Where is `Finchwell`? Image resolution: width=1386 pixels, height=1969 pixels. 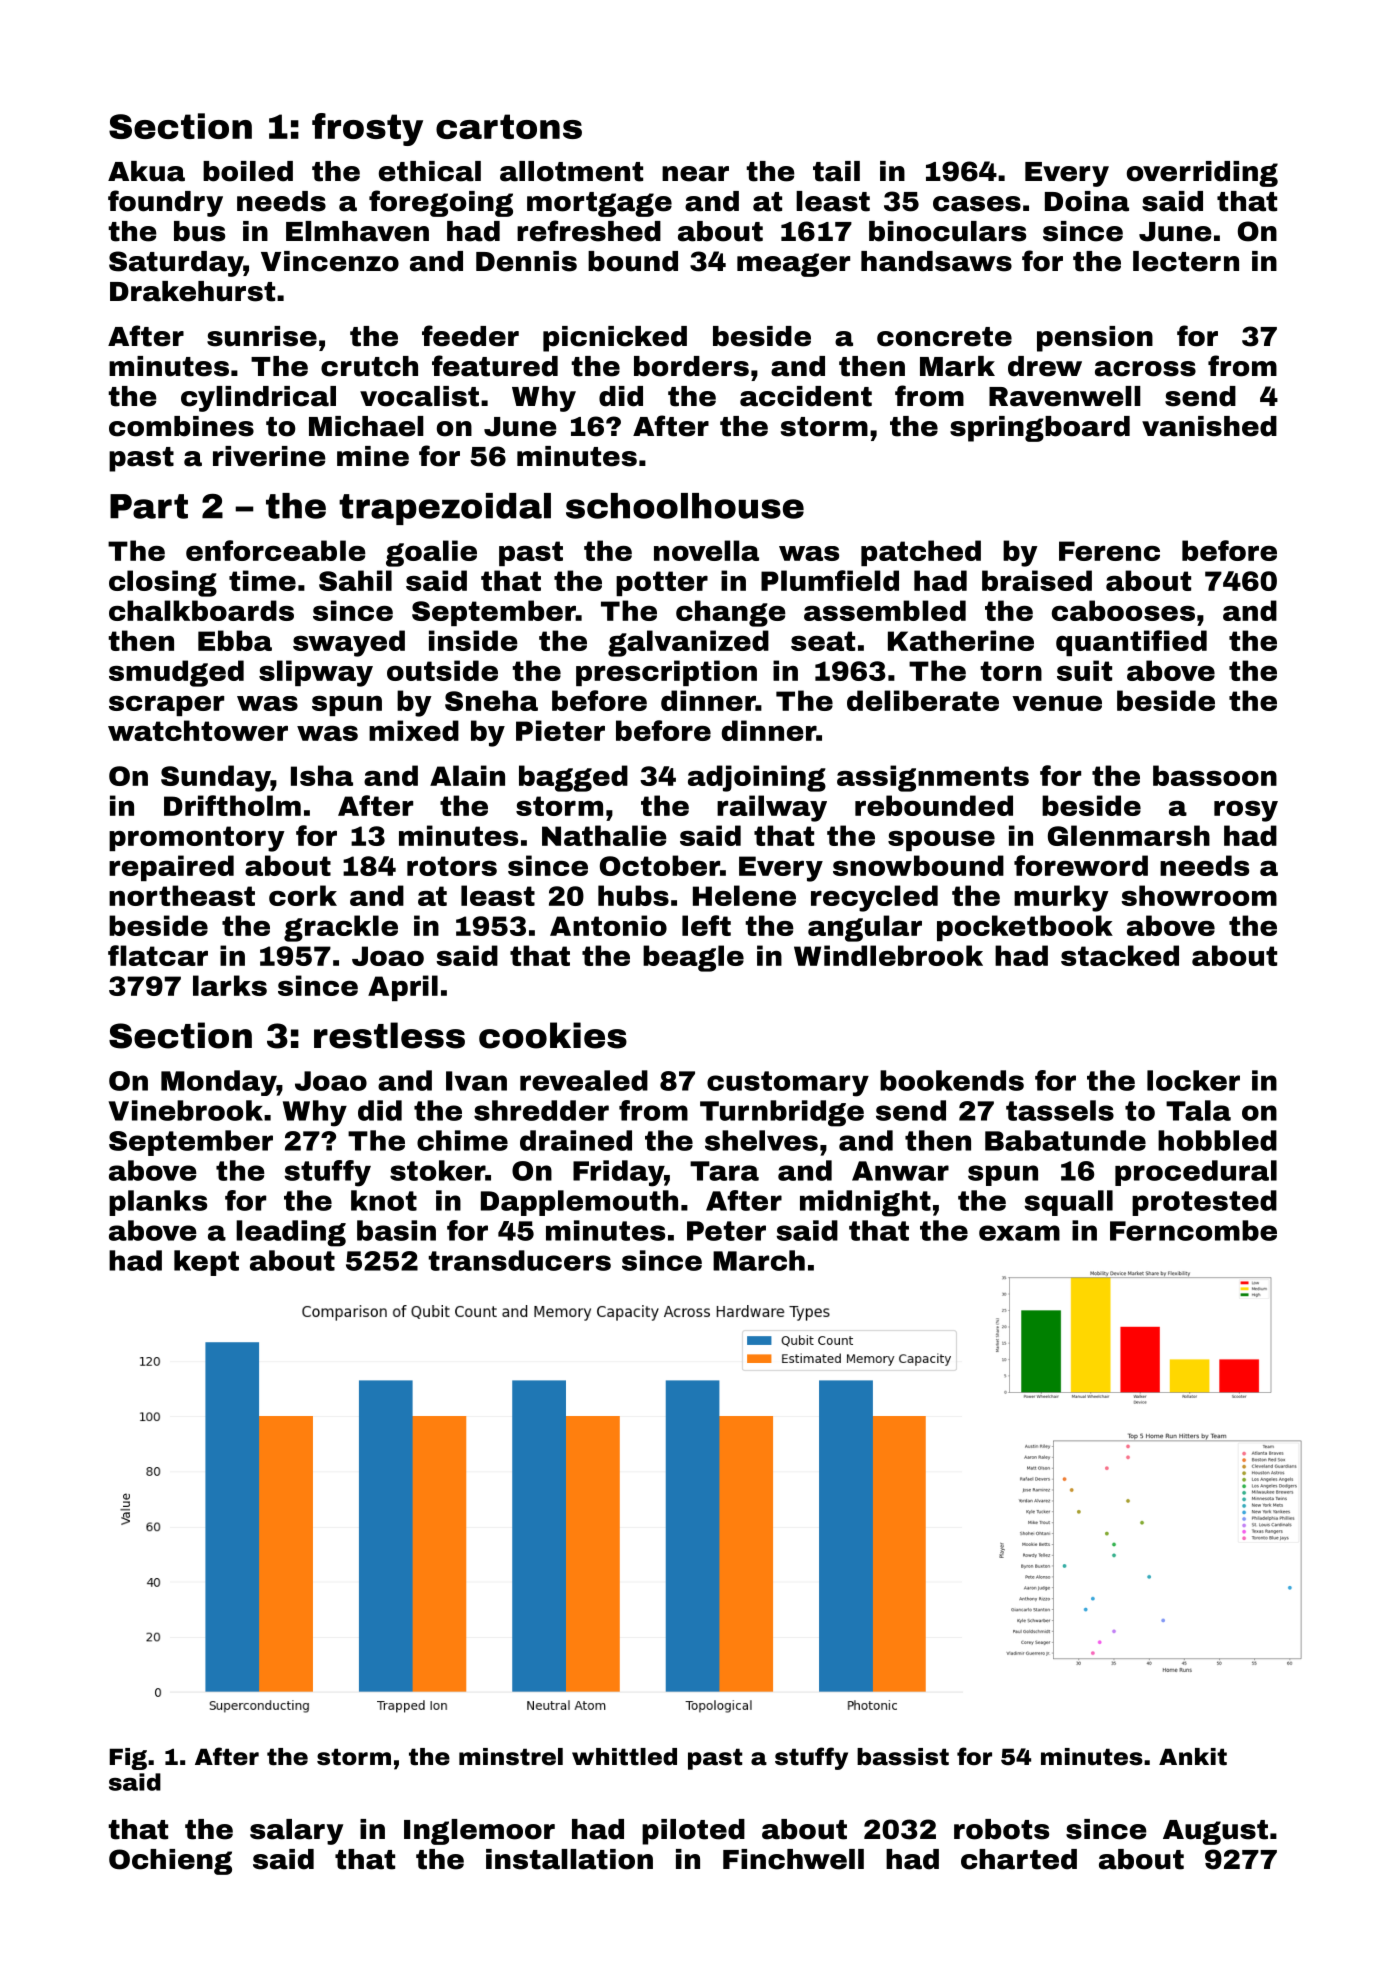
Finchwell is located at coordinates (793, 1859).
